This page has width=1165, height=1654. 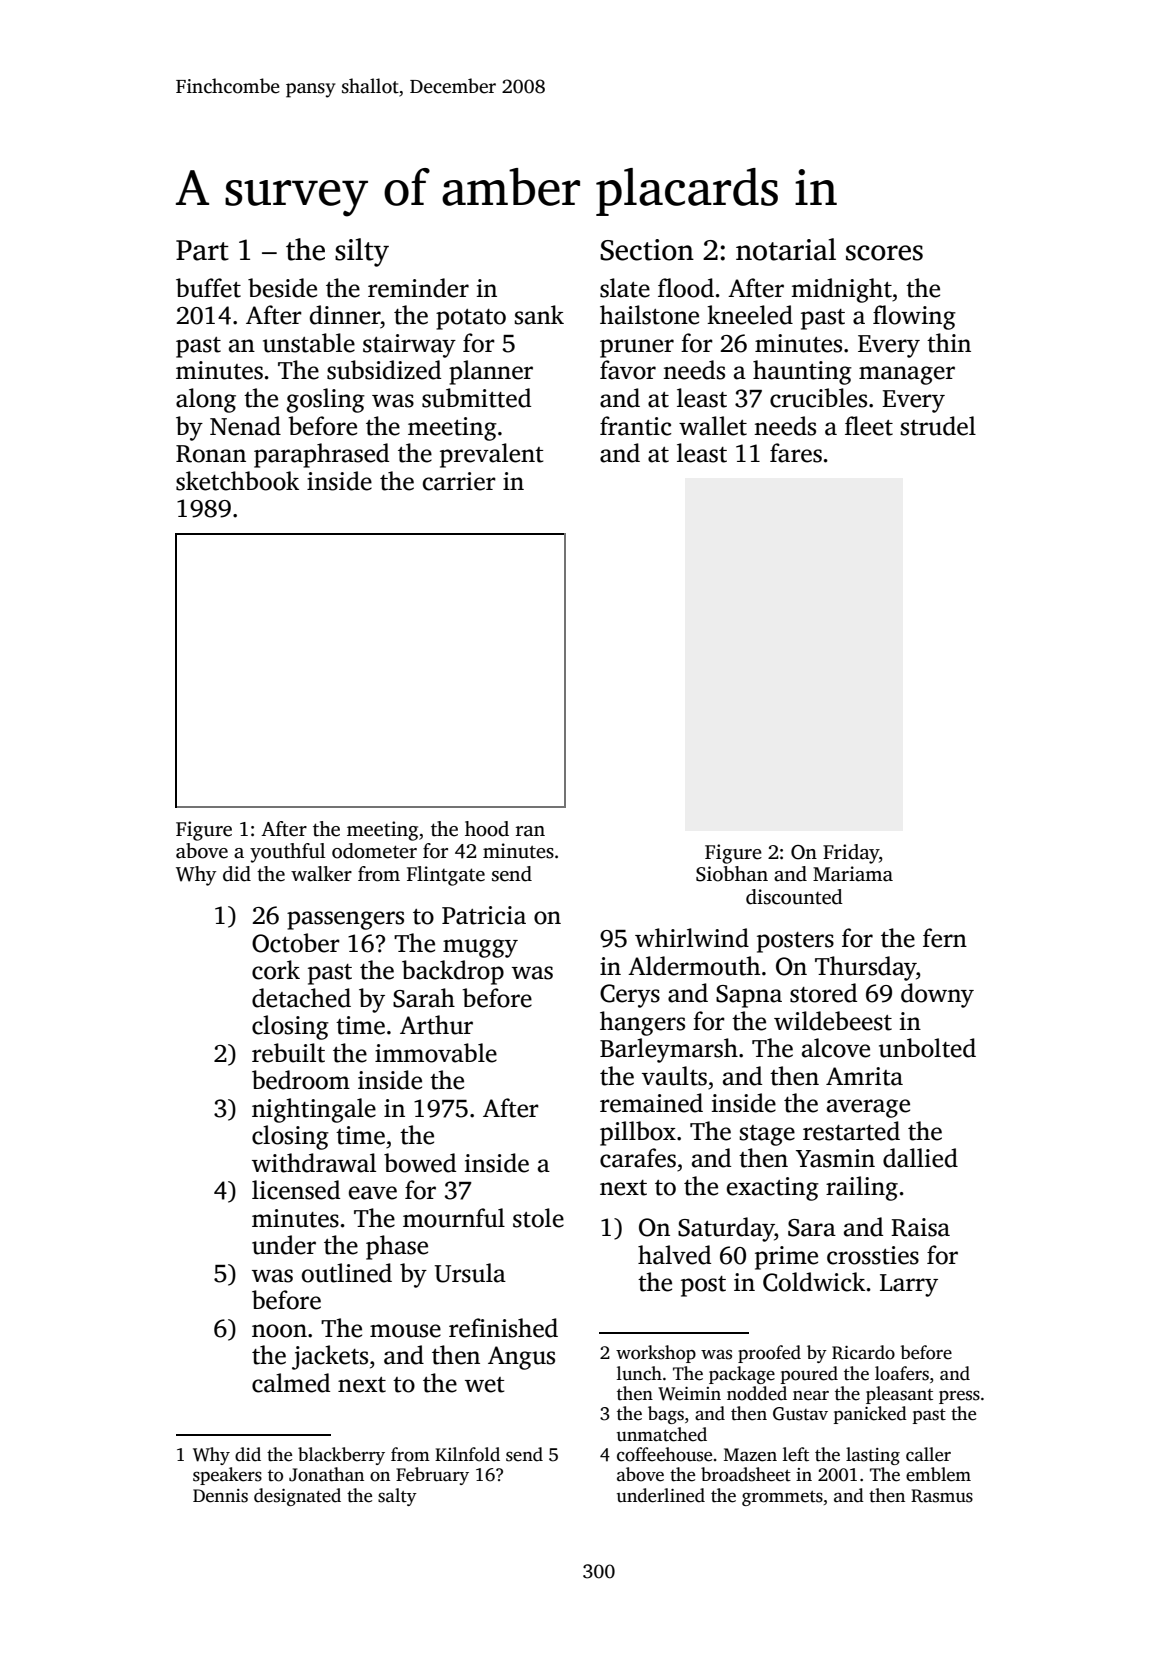 I want to click on Saturday, so click(x=726, y=1229).
